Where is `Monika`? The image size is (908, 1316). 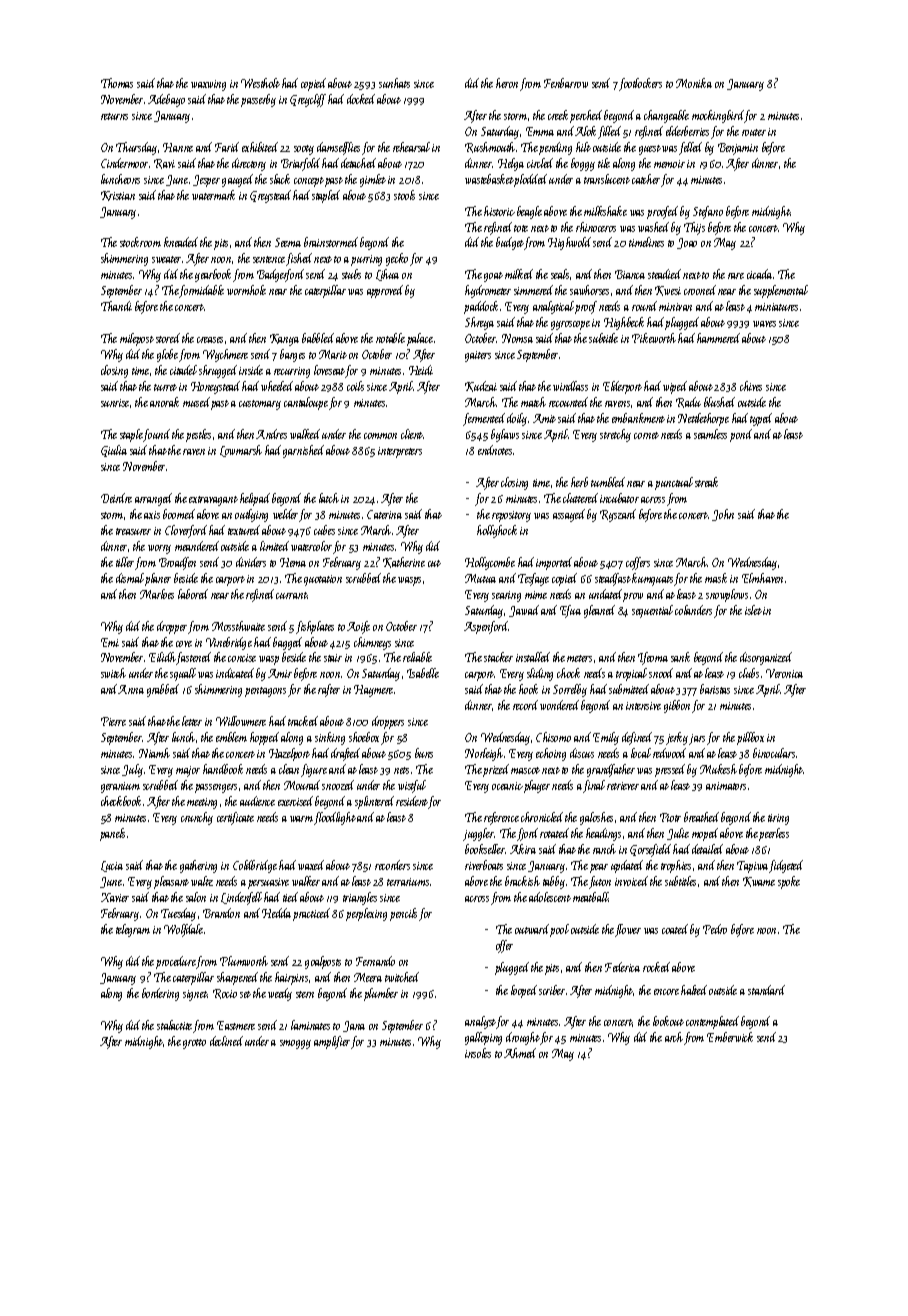 Monika is located at coordinates (694, 83).
